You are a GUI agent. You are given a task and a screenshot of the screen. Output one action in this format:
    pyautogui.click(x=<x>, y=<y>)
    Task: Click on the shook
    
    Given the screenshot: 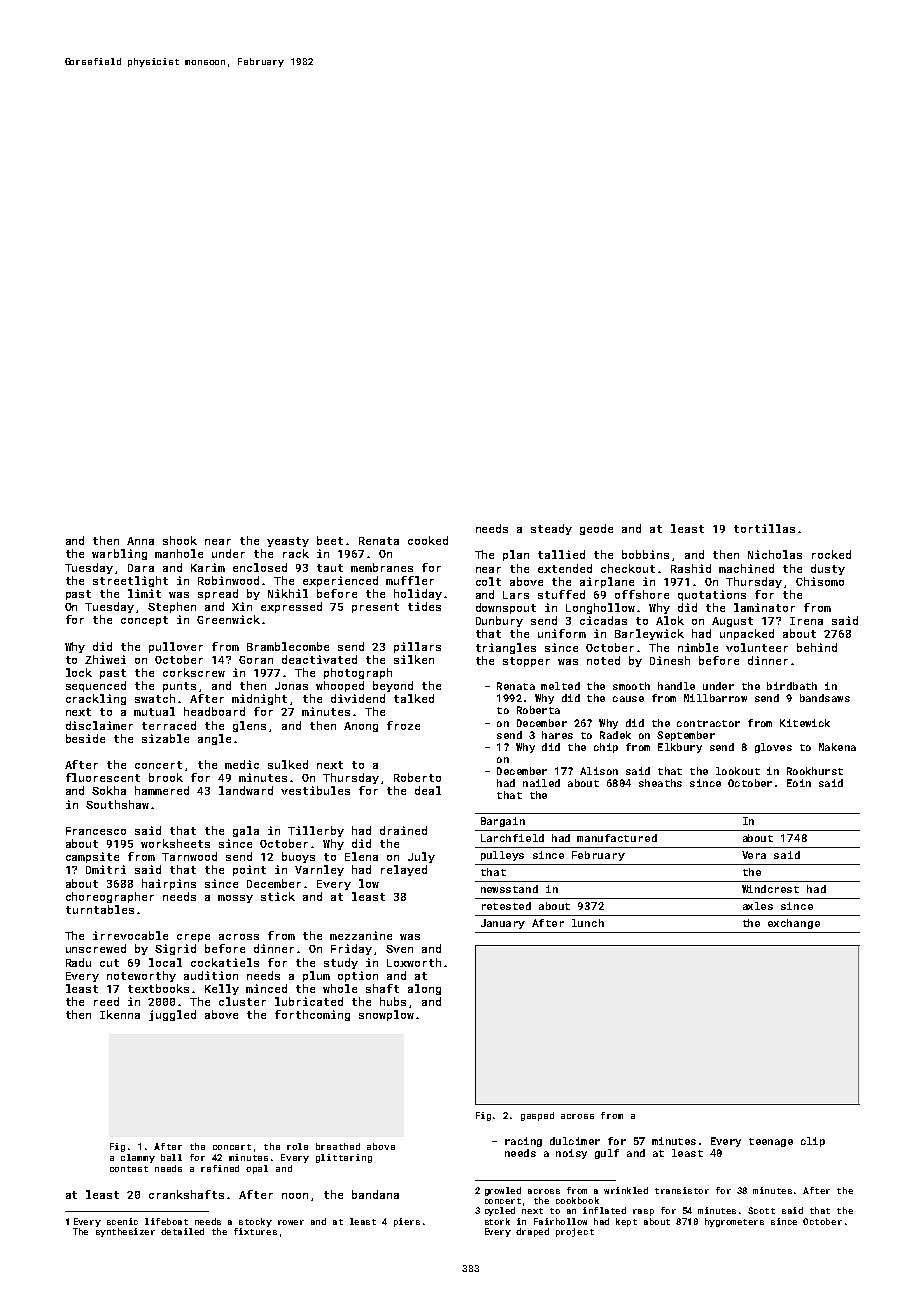 What is the action you would take?
    pyautogui.click(x=180, y=540)
